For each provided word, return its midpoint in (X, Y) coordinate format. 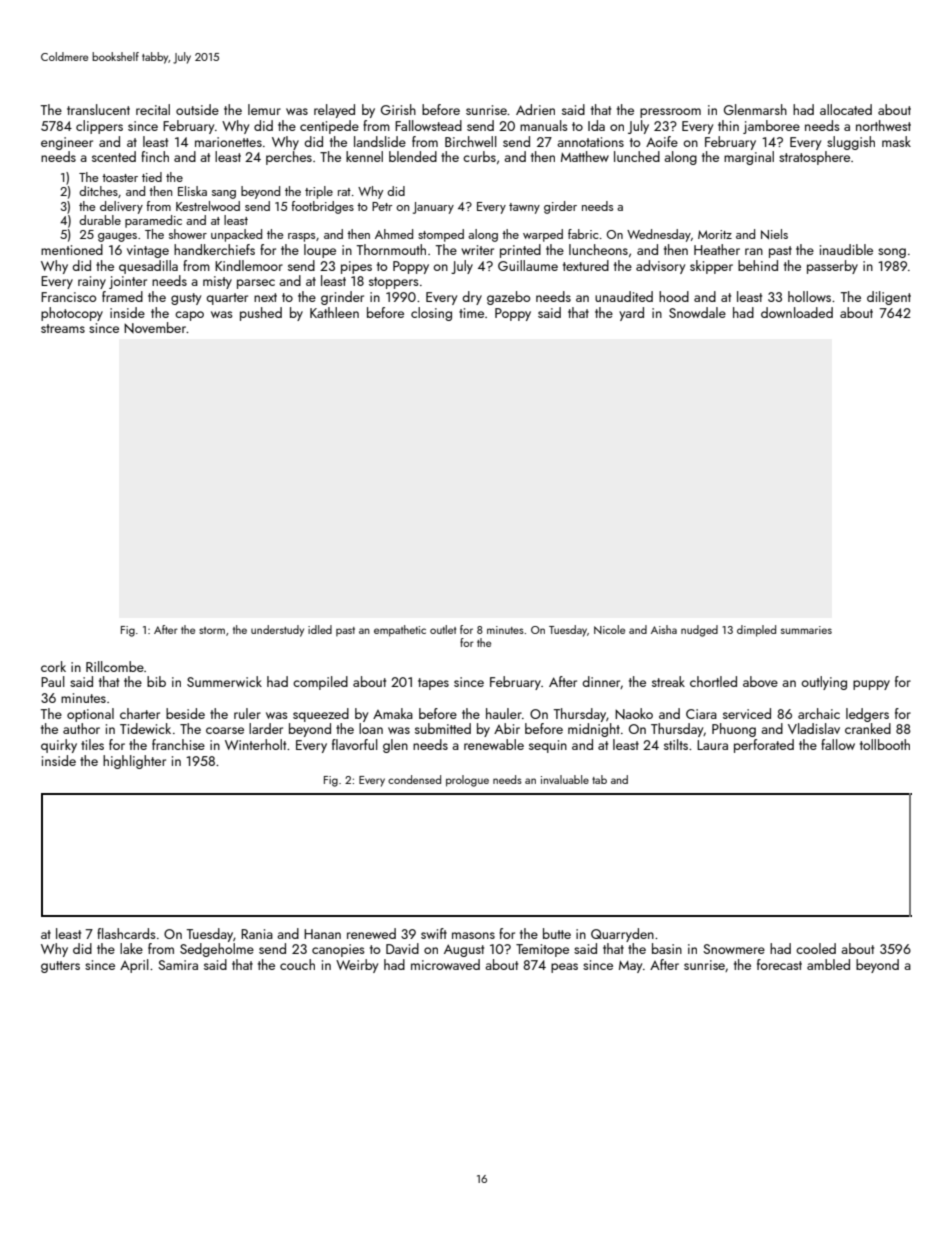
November (155, 327)
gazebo (508, 298)
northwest (883, 125)
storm (212, 630)
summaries (806, 630)
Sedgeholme (217, 950)
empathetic (400, 631)
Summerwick (224, 681)
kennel (364, 156)
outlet (443, 629)
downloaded (797, 312)
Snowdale (697, 312)
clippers (99, 127)
